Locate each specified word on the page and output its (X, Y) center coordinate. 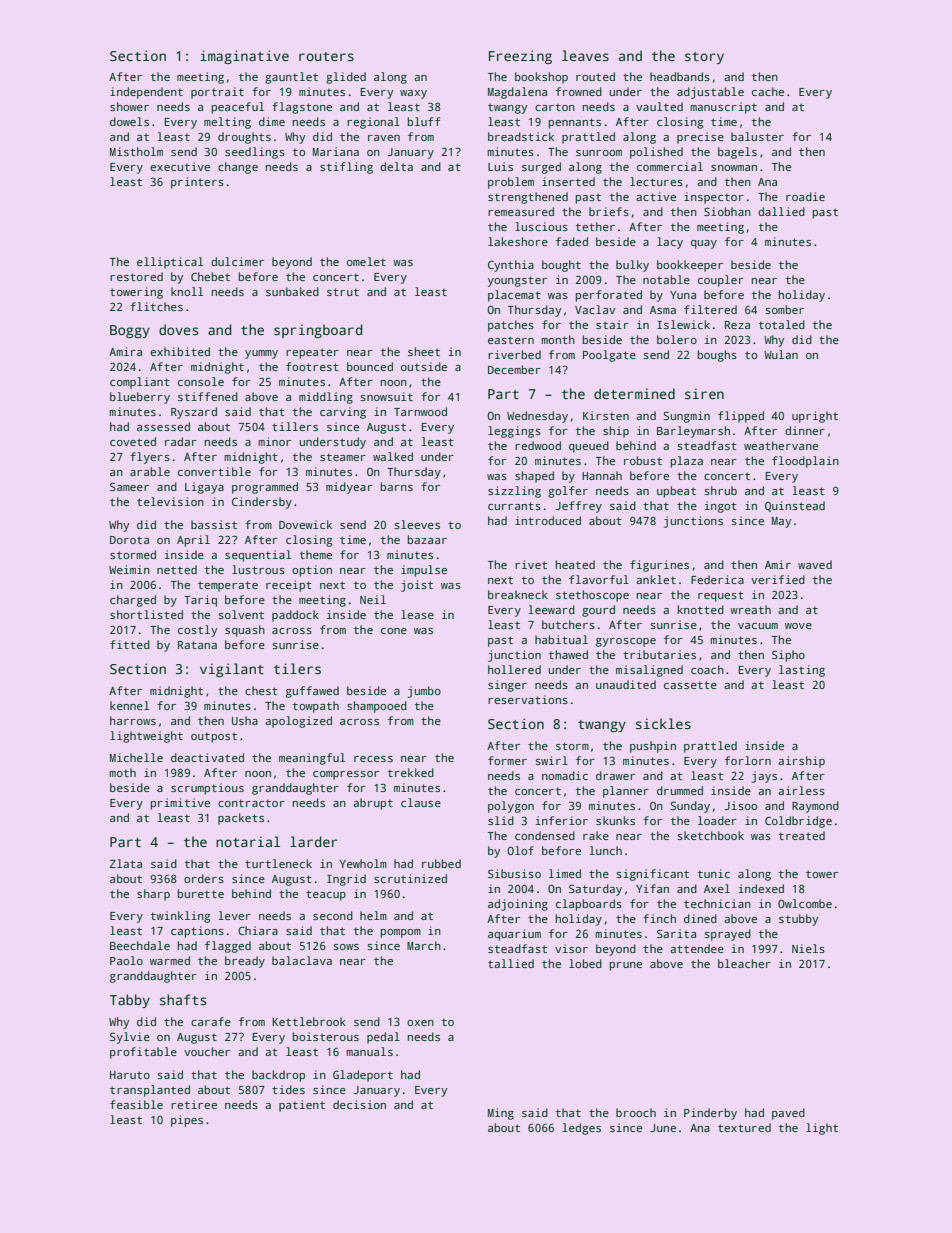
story (704, 58)
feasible (136, 1104)
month (558, 339)
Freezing (520, 57)
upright (815, 417)
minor (274, 441)
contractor (251, 803)
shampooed (377, 707)
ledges (581, 1129)
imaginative (244, 57)
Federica (717, 579)
